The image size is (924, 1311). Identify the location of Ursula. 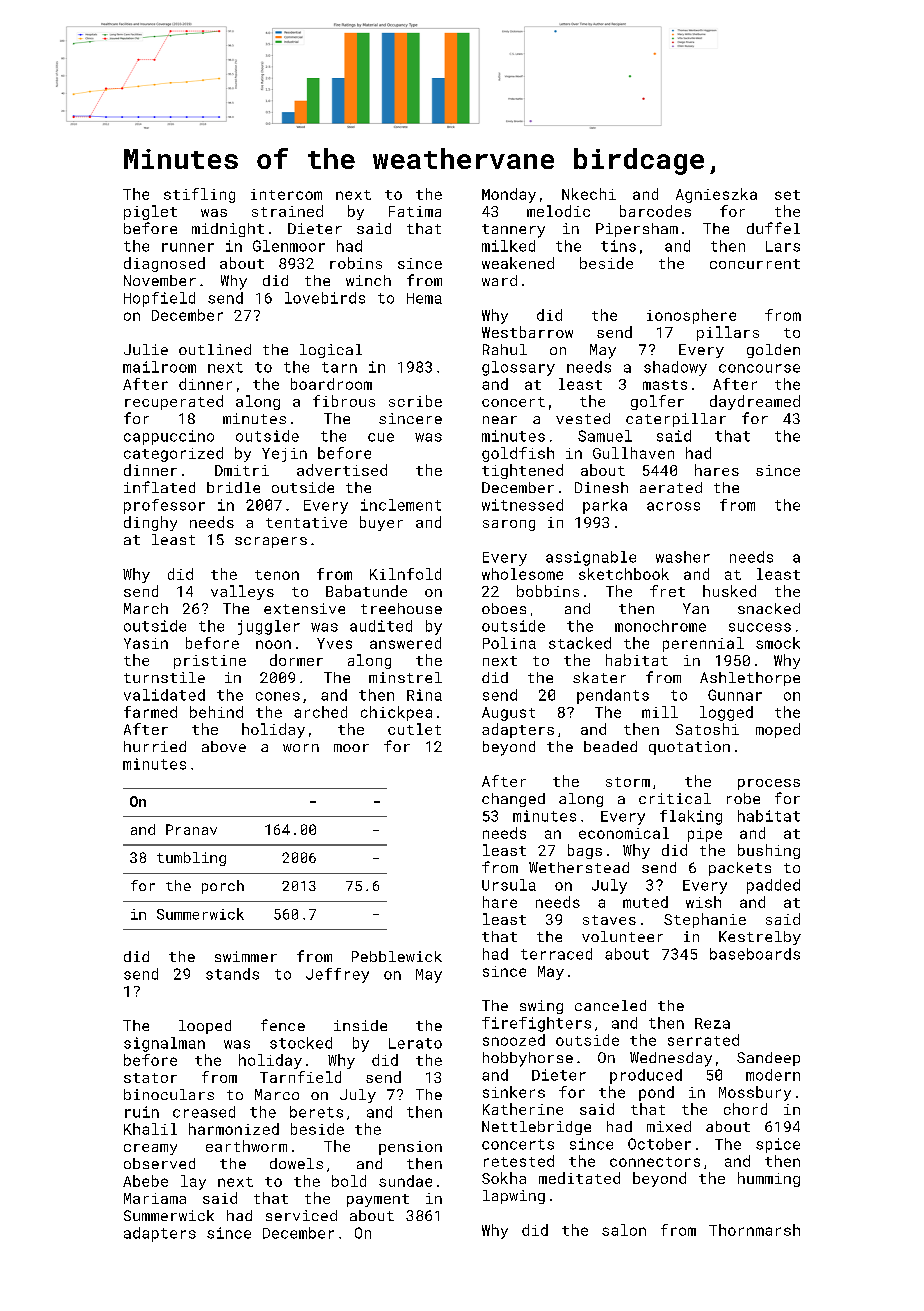
(509, 885).
